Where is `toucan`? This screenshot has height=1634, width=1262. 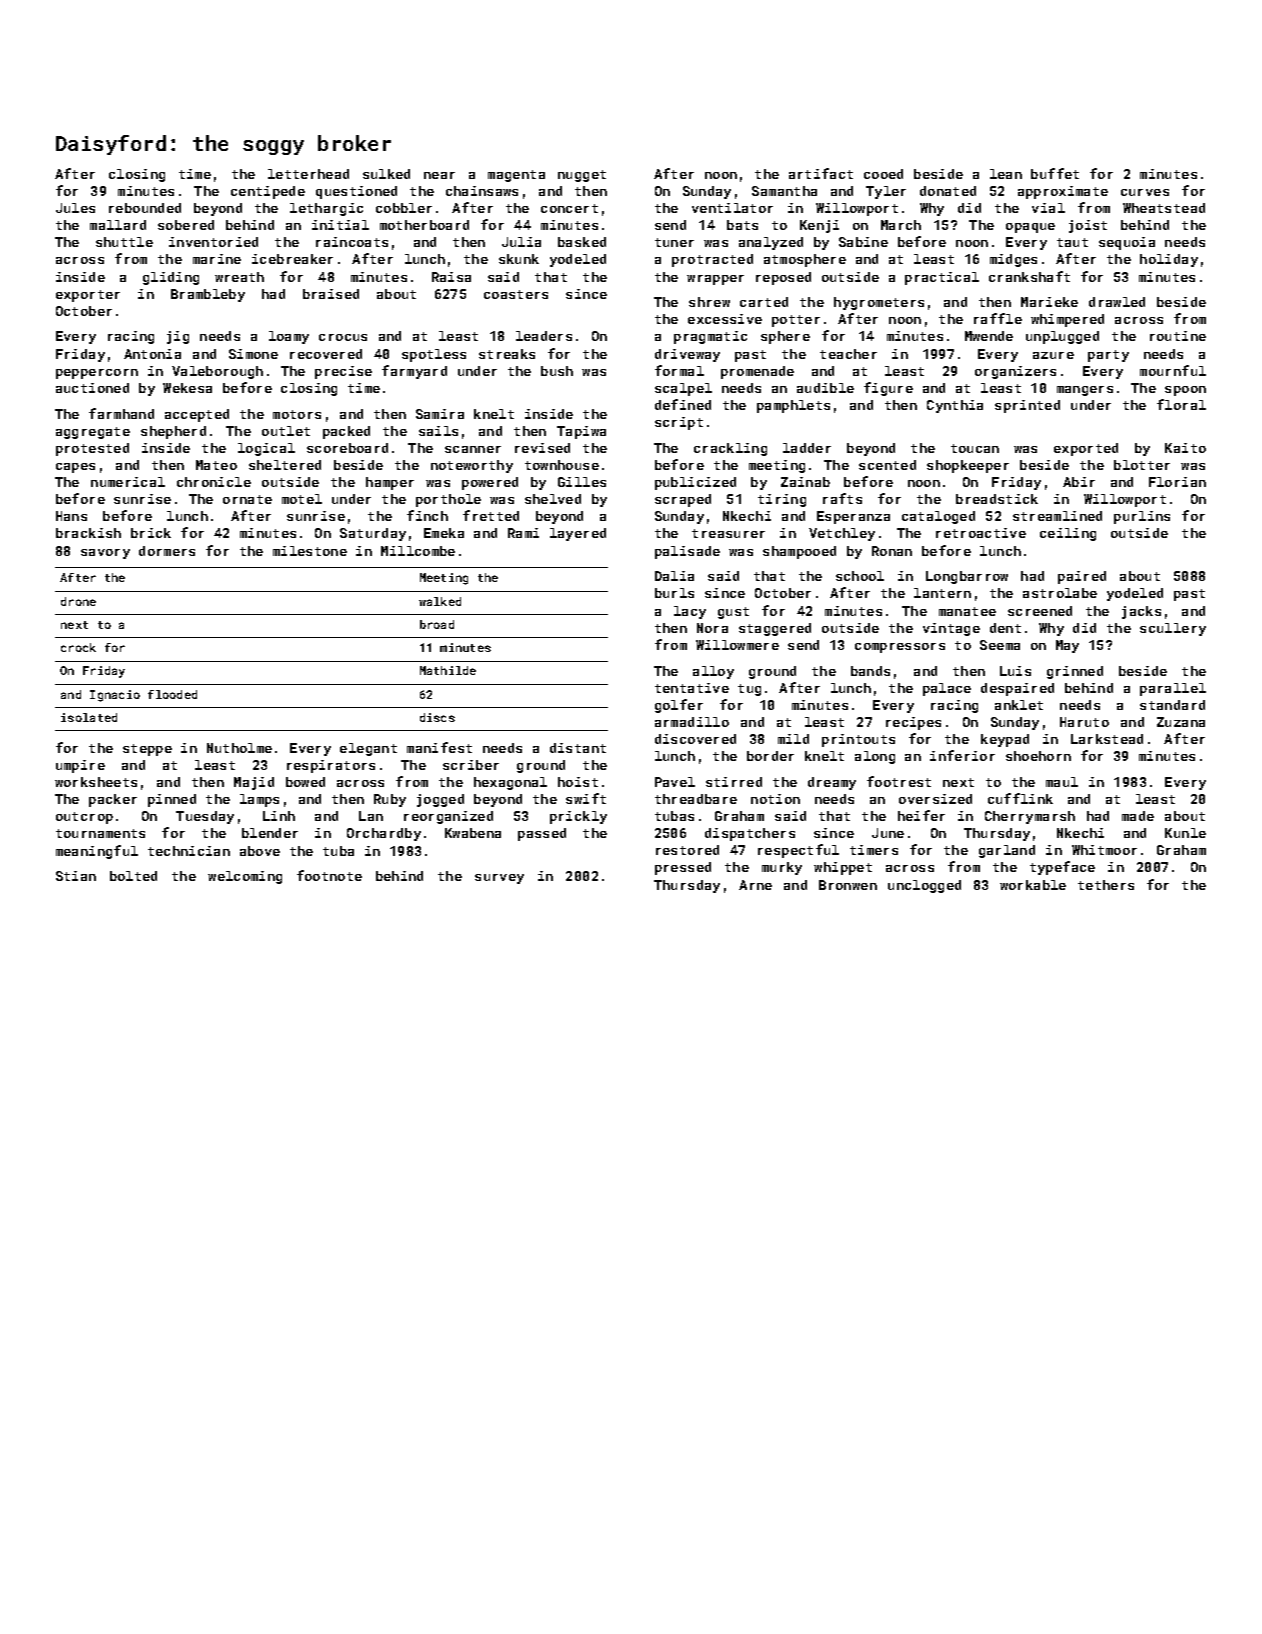 toucan is located at coordinates (975, 448).
